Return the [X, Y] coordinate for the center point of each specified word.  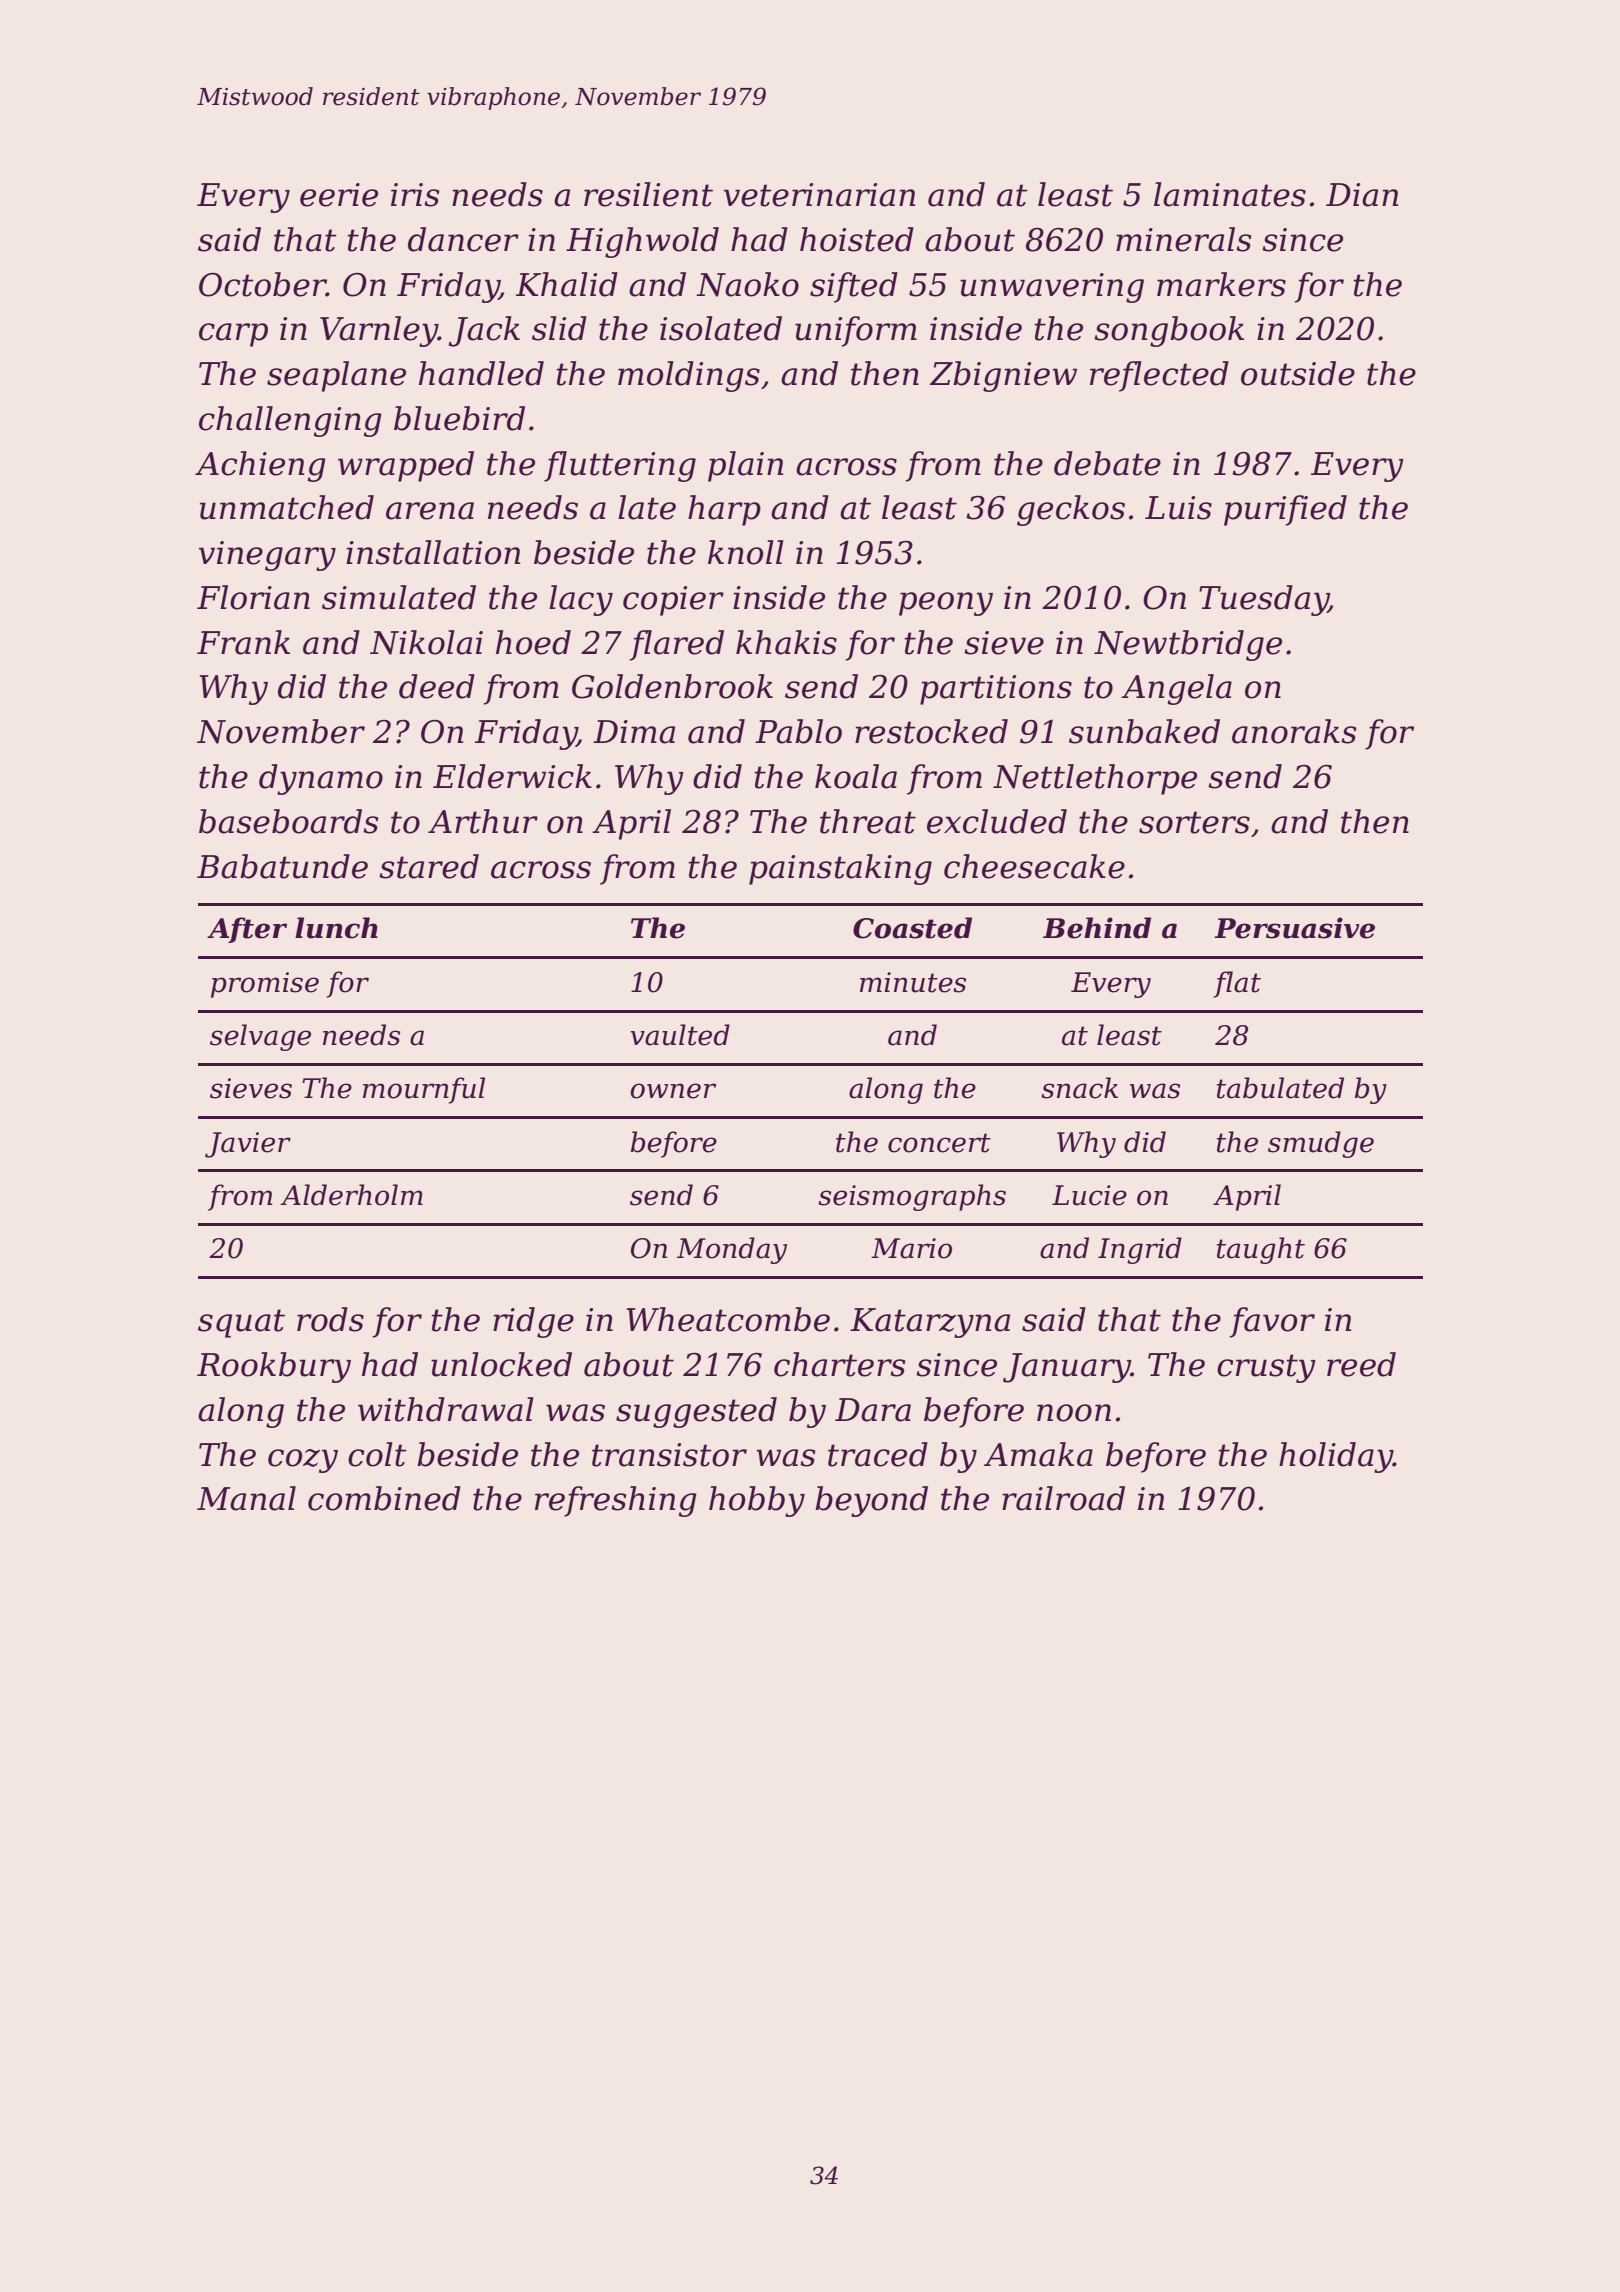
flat [1237, 984]
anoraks [1294, 731]
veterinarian [819, 195]
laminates [1230, 194]
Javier [248, 1145]
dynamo [321, 779]
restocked [931, 731]
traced [878, 1454]
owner [673, 1091]
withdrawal [446, 1409]
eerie [339, 195]
